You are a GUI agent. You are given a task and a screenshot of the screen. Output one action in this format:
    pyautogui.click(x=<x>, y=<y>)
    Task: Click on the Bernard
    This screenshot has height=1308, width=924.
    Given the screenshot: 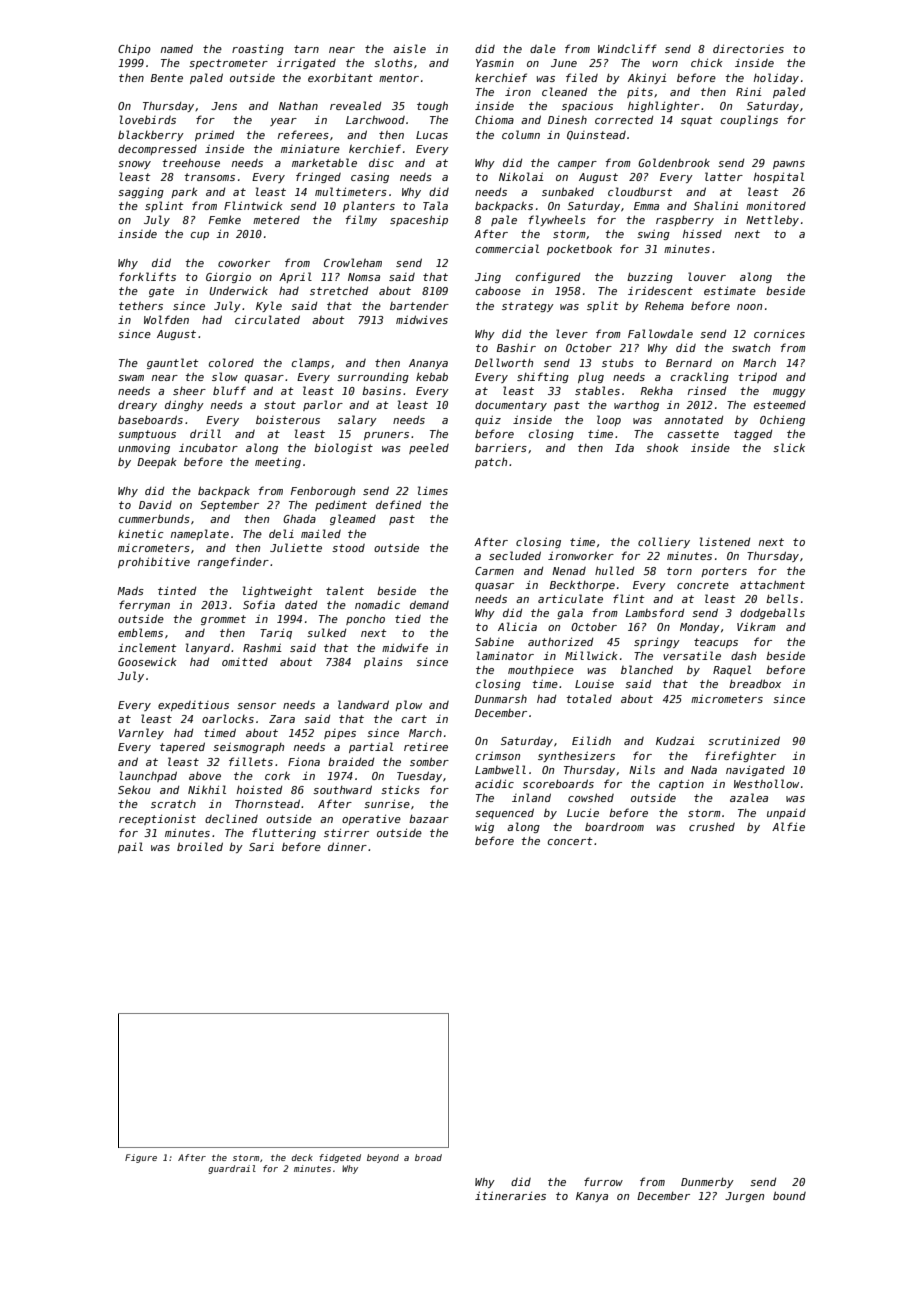 What is the action you would take?
    pyautogui.click(x=689, y=362)
